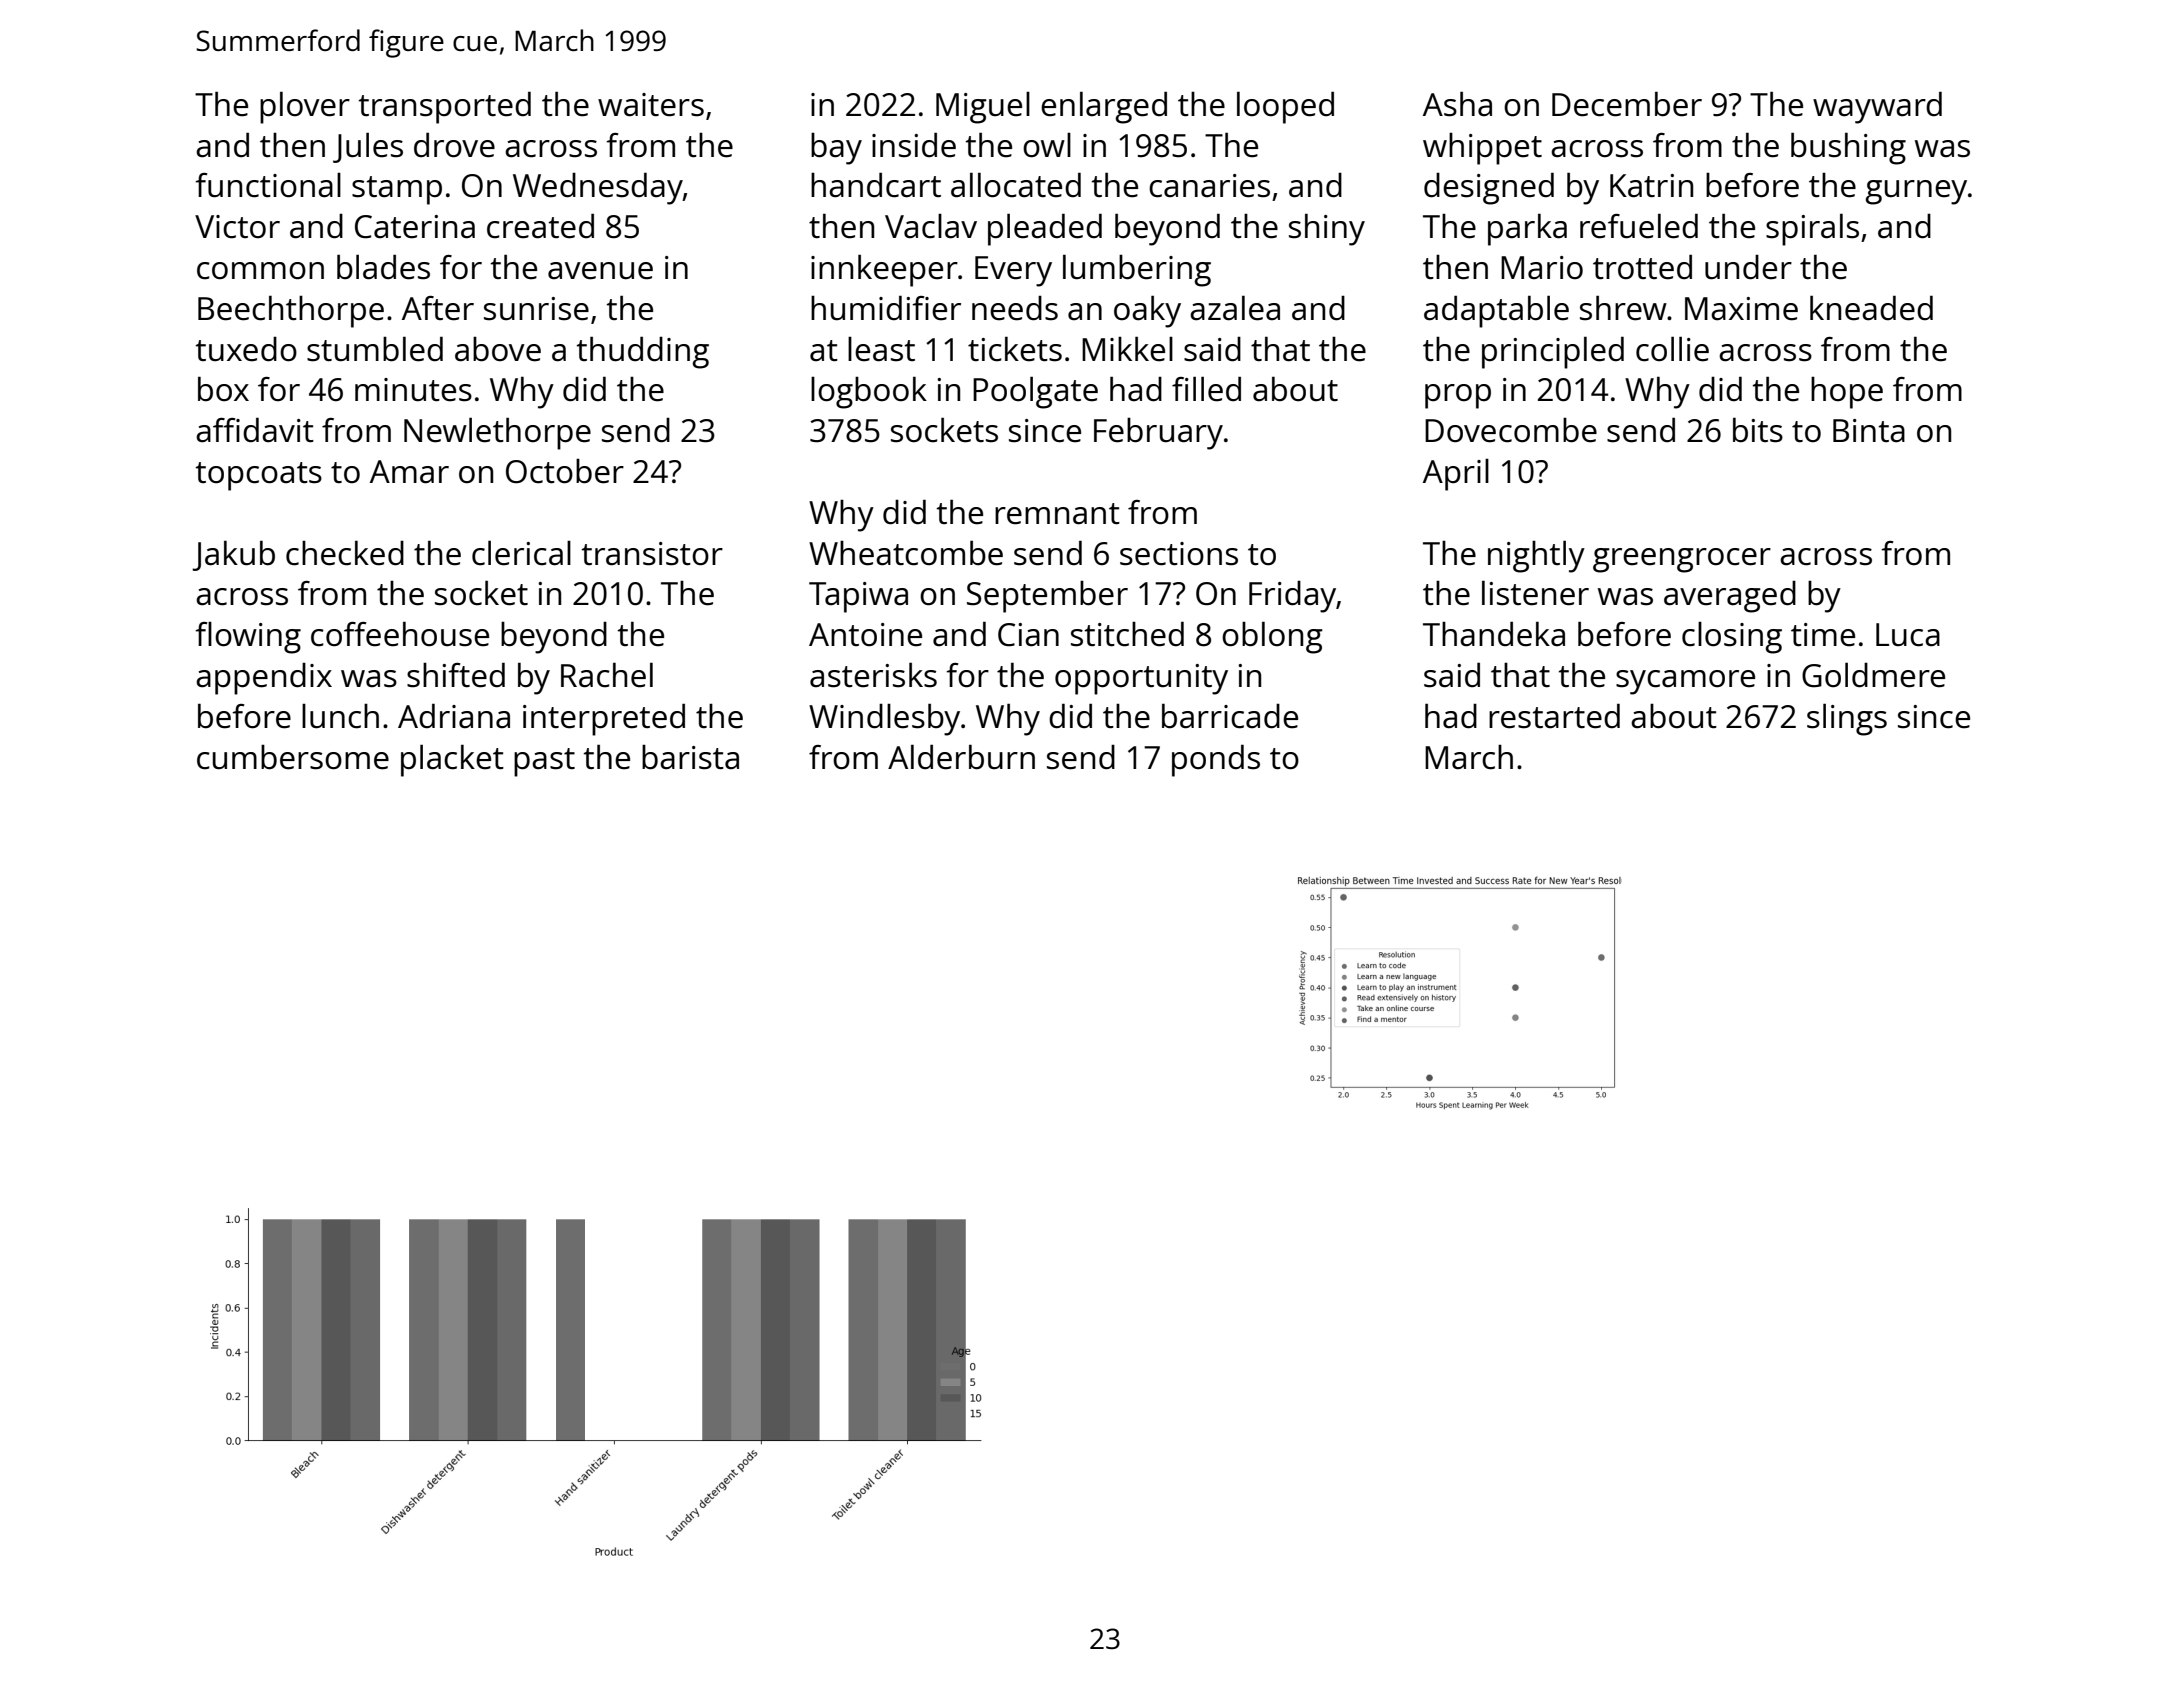 This page has width=2178, height=1683. I want to click on stamp, so click(397, 190).
